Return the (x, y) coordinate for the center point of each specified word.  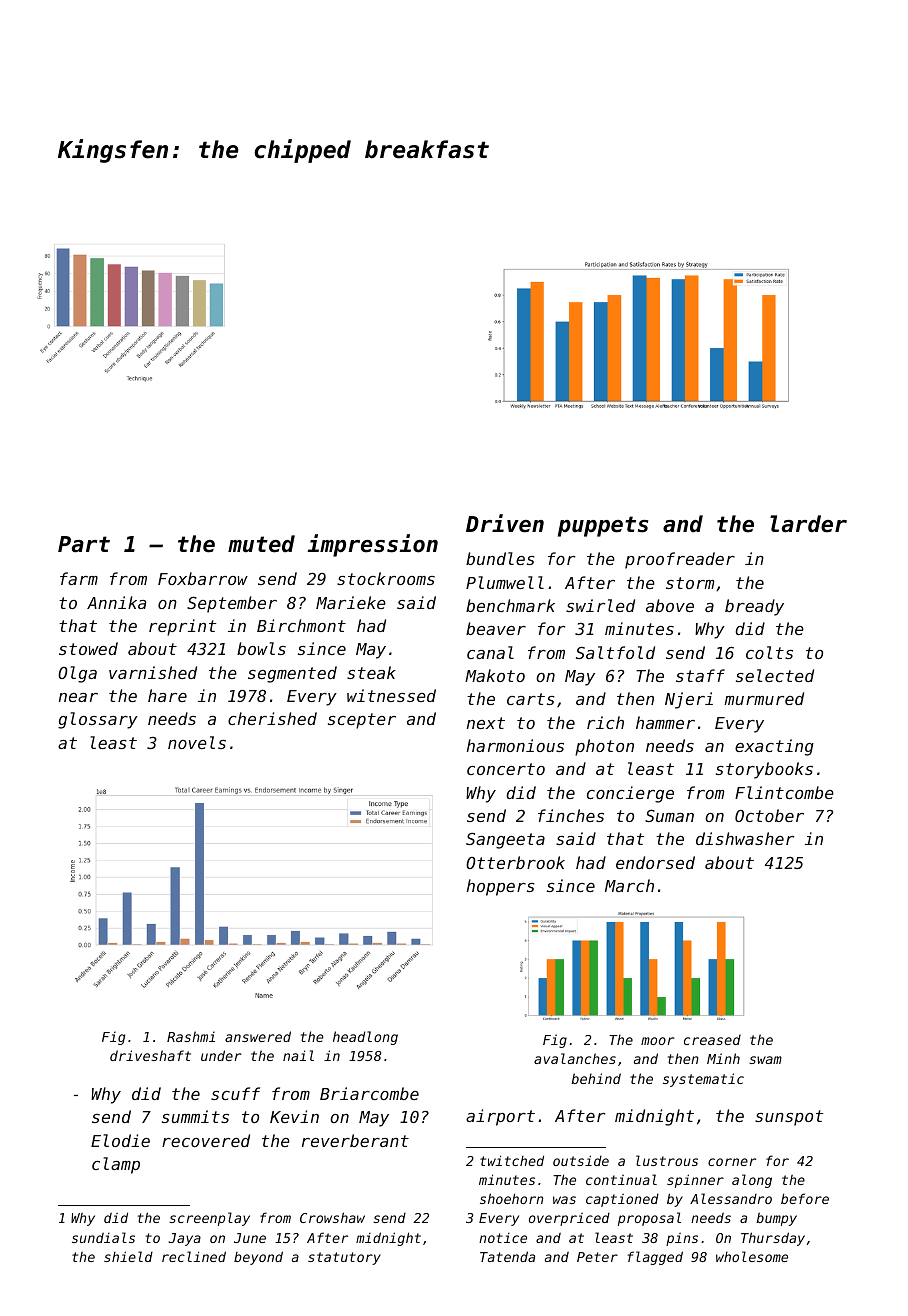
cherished (272, 718)
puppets (603, 526)
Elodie (120, 1140)
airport (500, 1117)
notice (503, 1238)
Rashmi (191, 1036)
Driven (505, 523)
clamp (116, 1165)
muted (261, 544)
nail (298, 1055)
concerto (506, 769)
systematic (703, 1080)
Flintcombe (784, 792)
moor (658, 1041)
